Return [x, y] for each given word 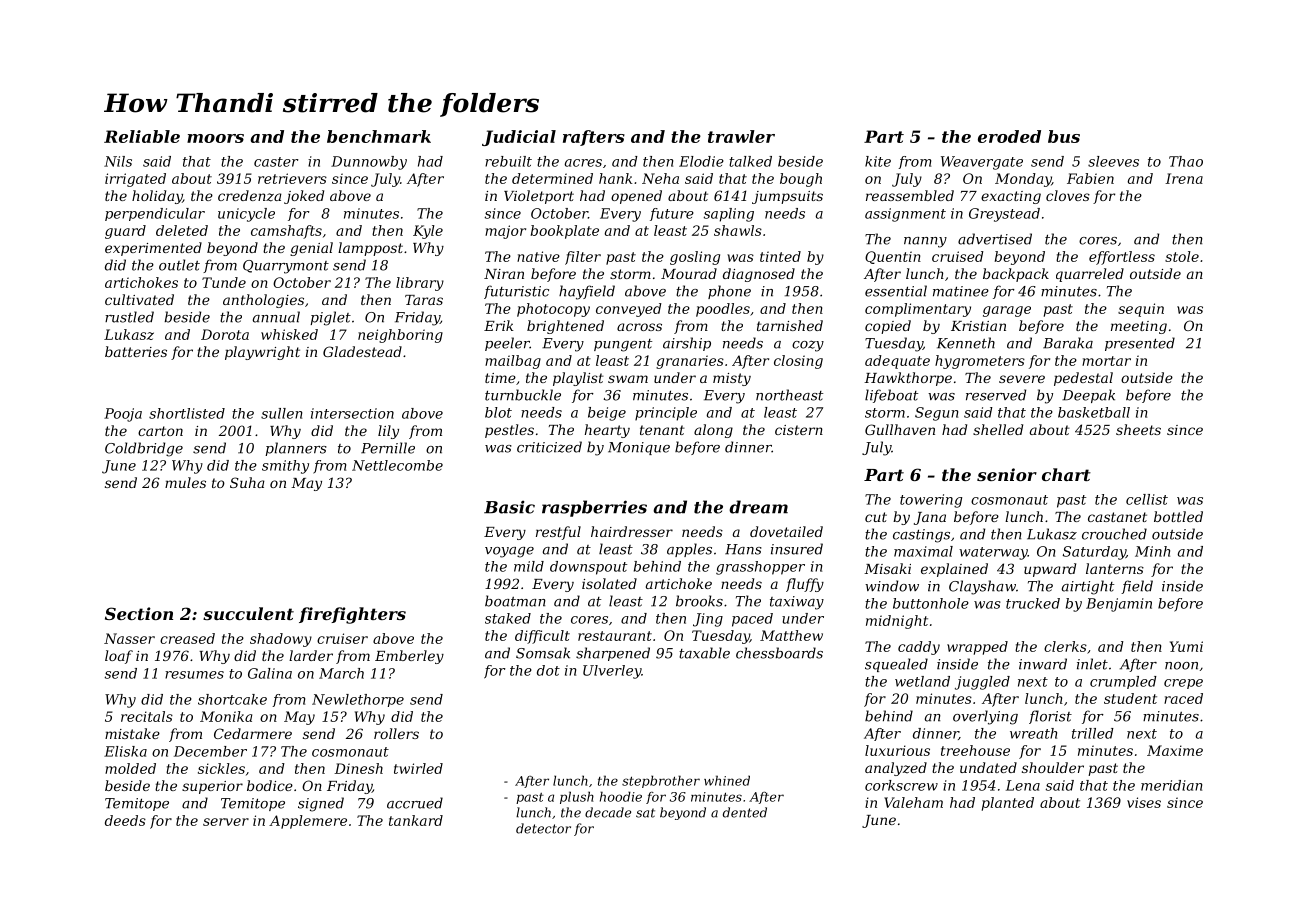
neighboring [400, 336]
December [210, 751]
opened [636, 197]
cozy [808, 346]
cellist [1147, 499]
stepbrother [661, 781]
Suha [247, 482]
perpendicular [155, 214]
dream [758, 507]
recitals [147, 716]
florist [1050, 717]
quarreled [1090, 275]
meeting [1139, 327]
